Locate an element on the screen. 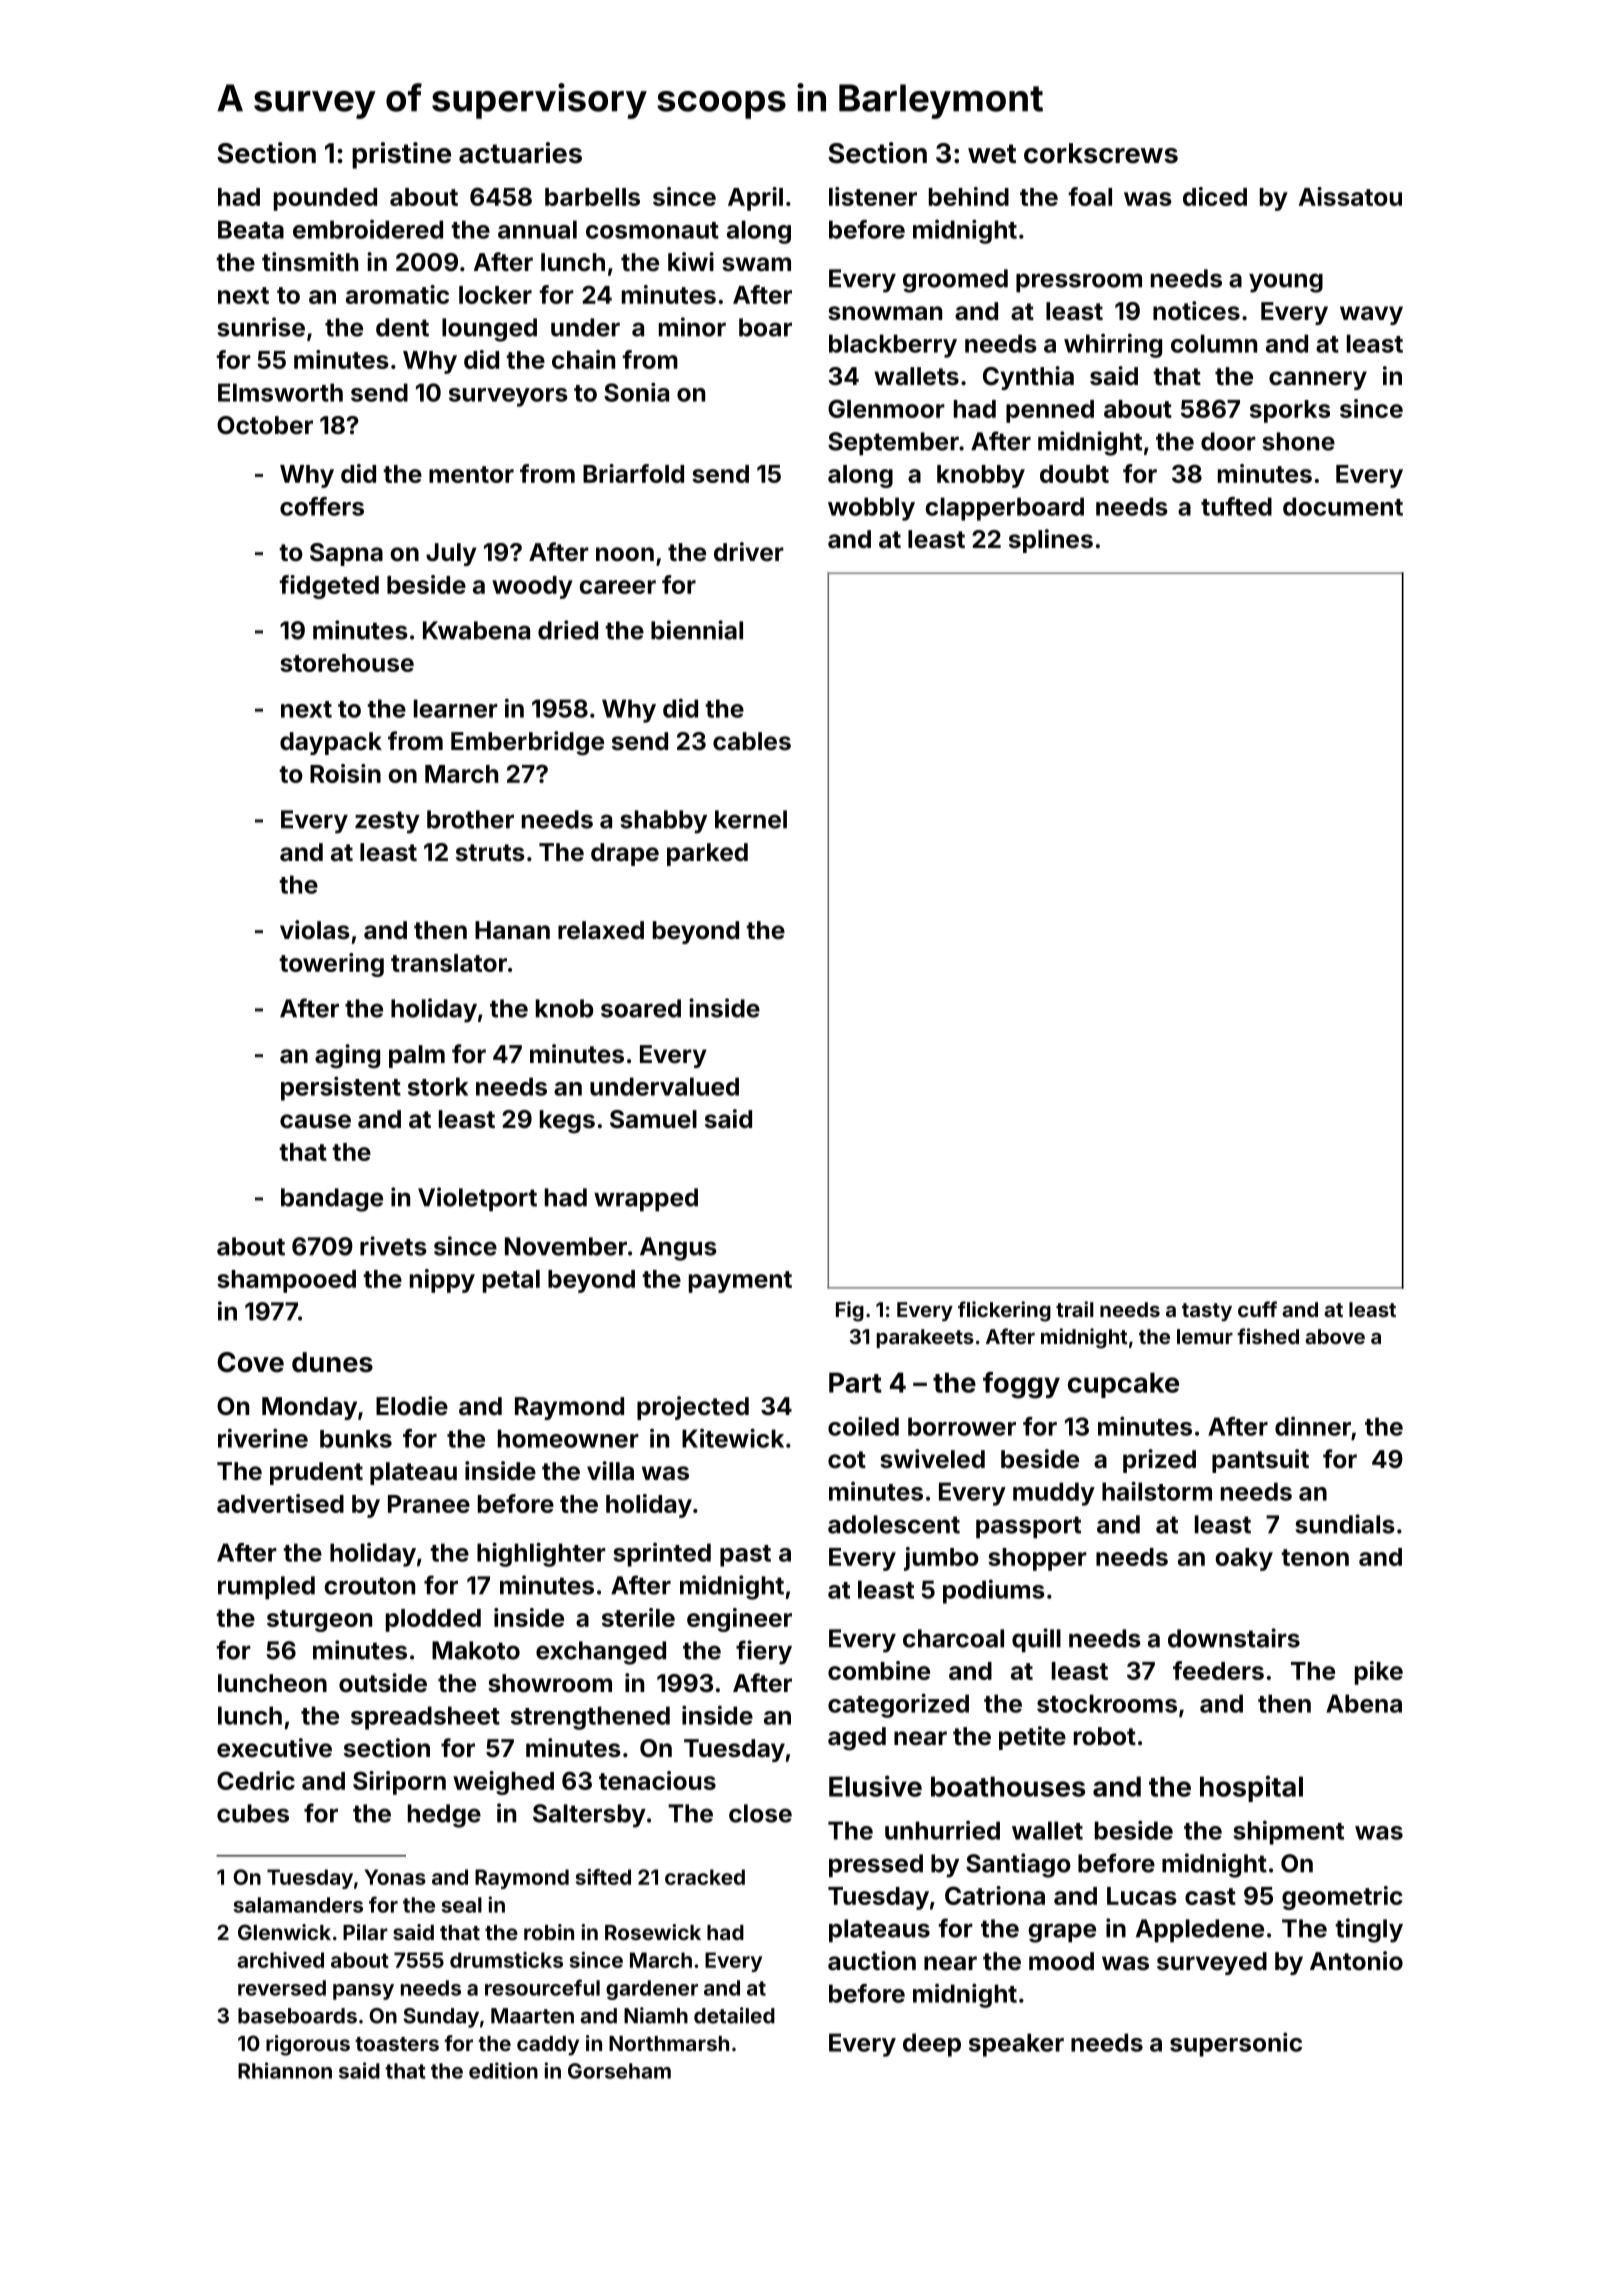 Image resolution: width=1620 pixels, height=2292 pixels. cast is located at coordinates (1210, 1896).
